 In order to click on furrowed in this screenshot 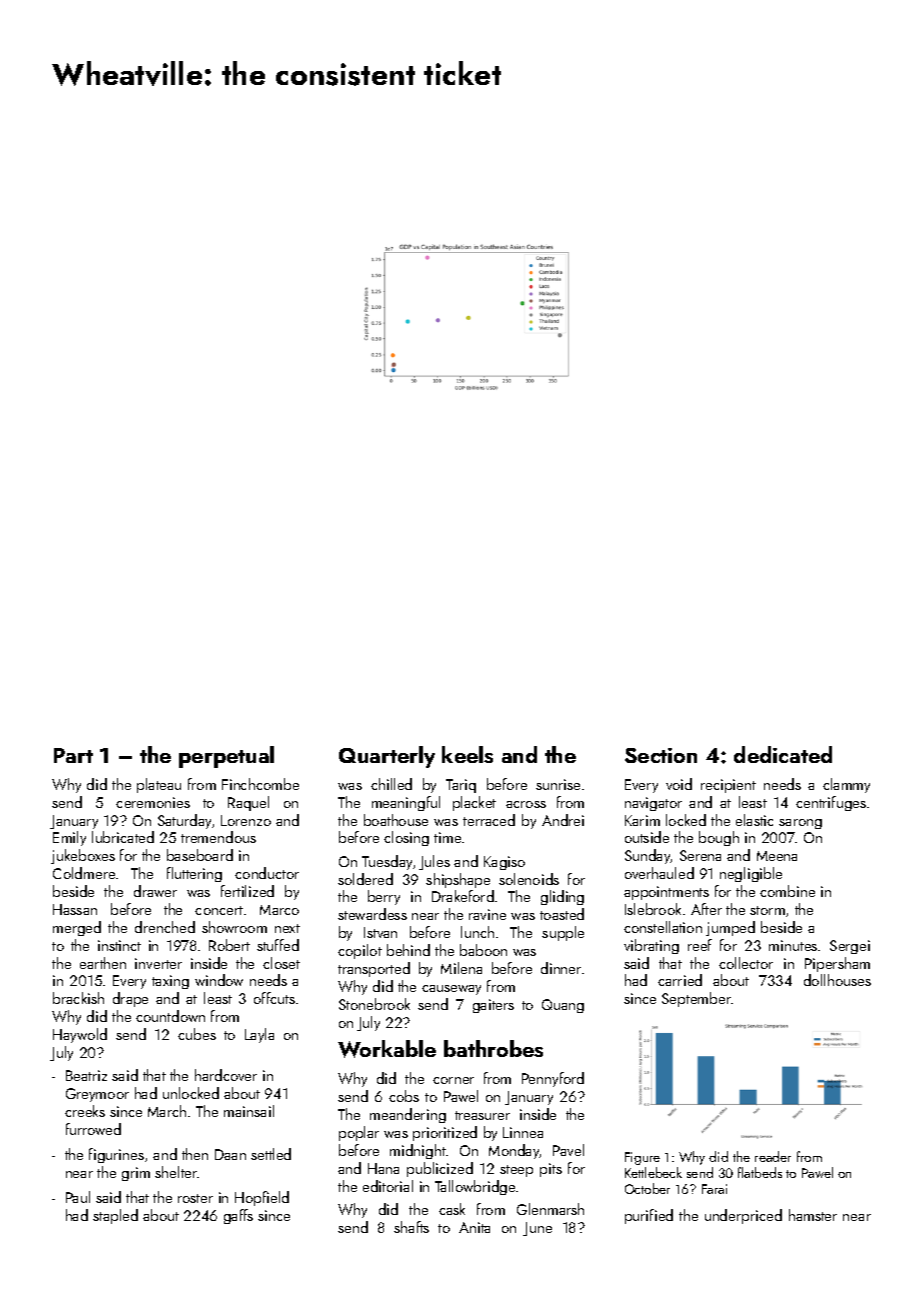, I will do `click(93, 1129)`.
